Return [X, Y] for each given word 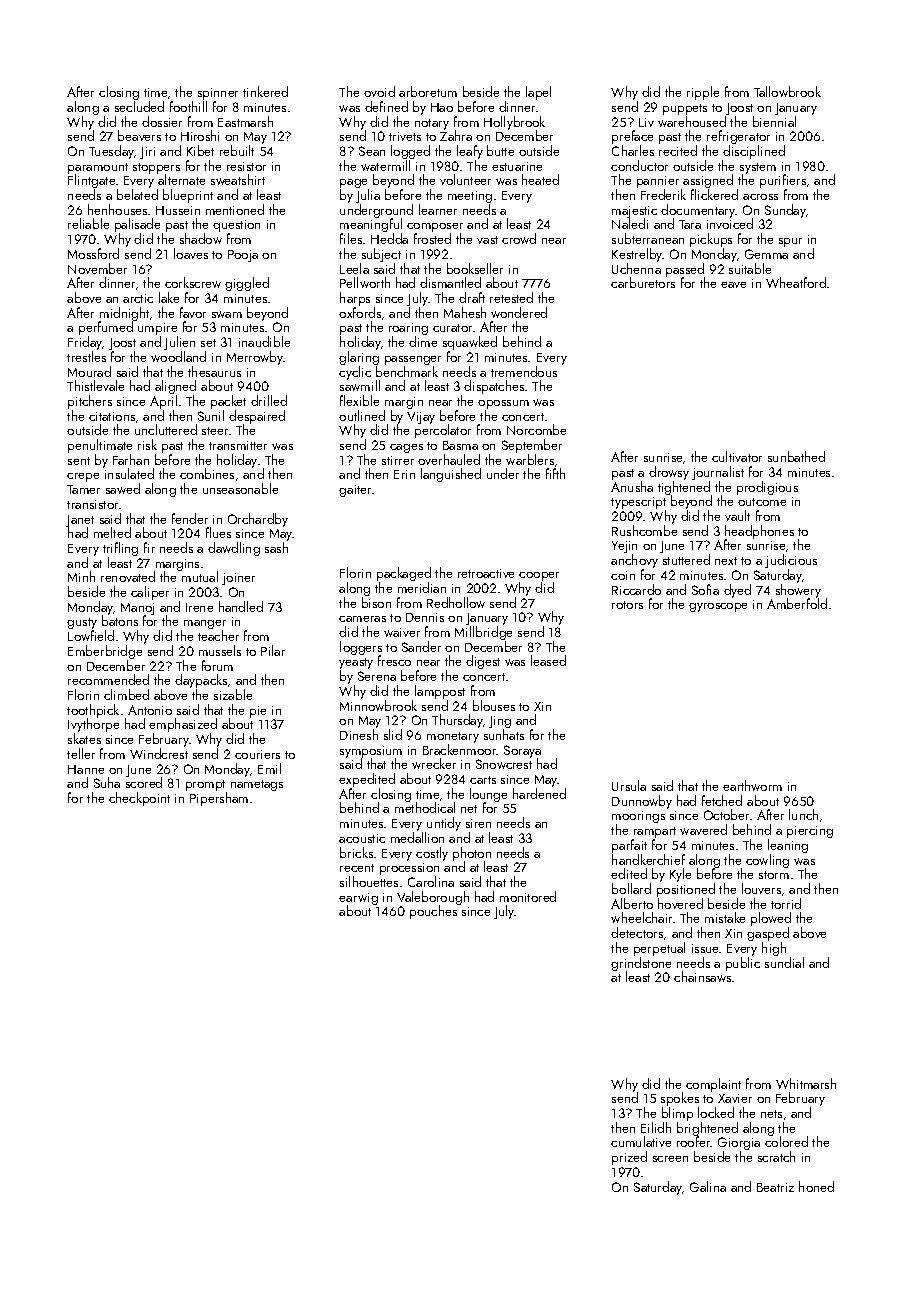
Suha [107, 782]
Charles [633, 150]
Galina [708, 1186]
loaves [191, 253]
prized [629, 1158]
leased [548, 660]
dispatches [494, 387]
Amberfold [797, 604]
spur [790, 242]
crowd [519, 238]
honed [816, 1186]
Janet [80, 521]
